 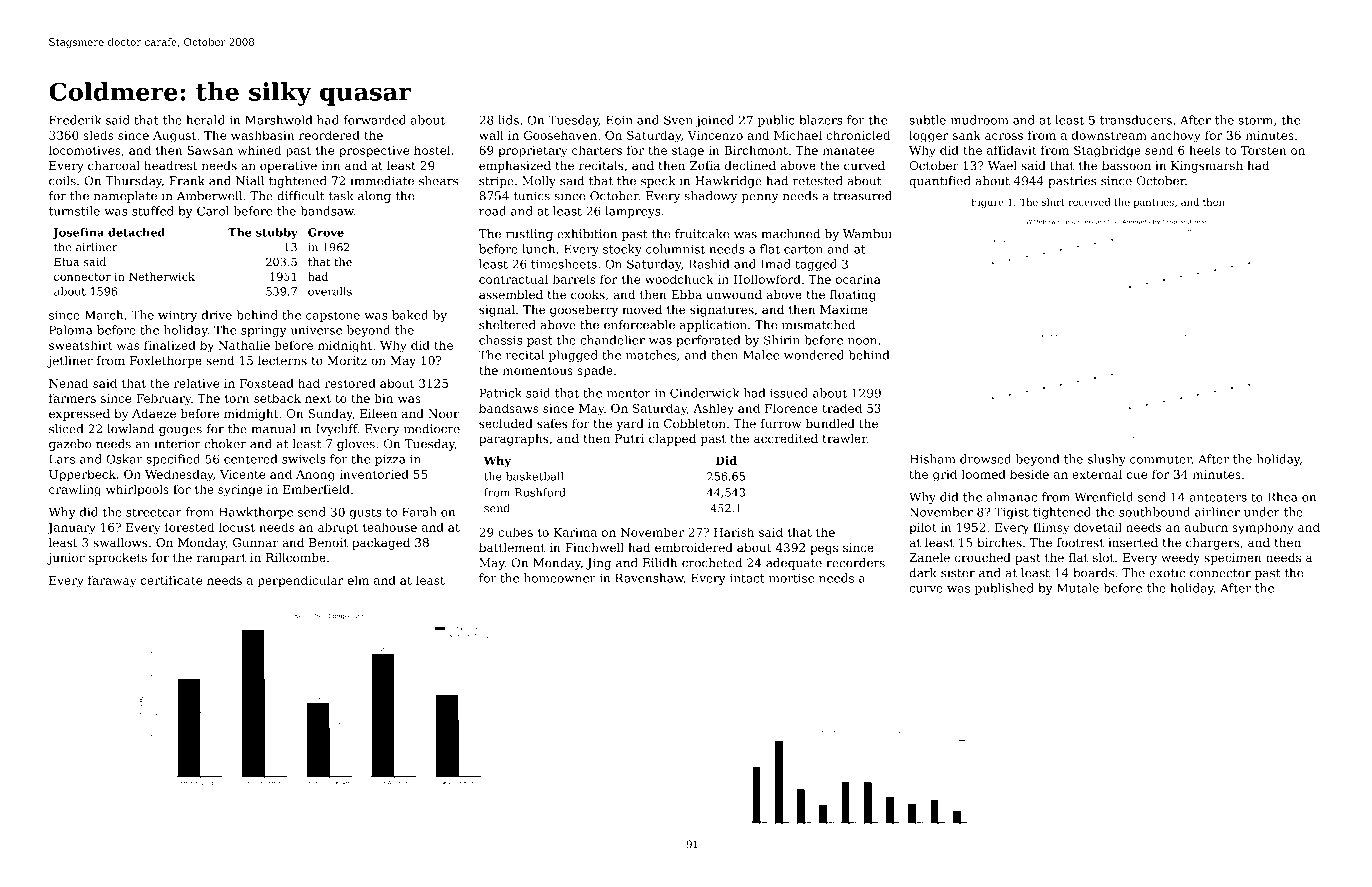 I want to click on pantries, so click(x=1154, y=203).
